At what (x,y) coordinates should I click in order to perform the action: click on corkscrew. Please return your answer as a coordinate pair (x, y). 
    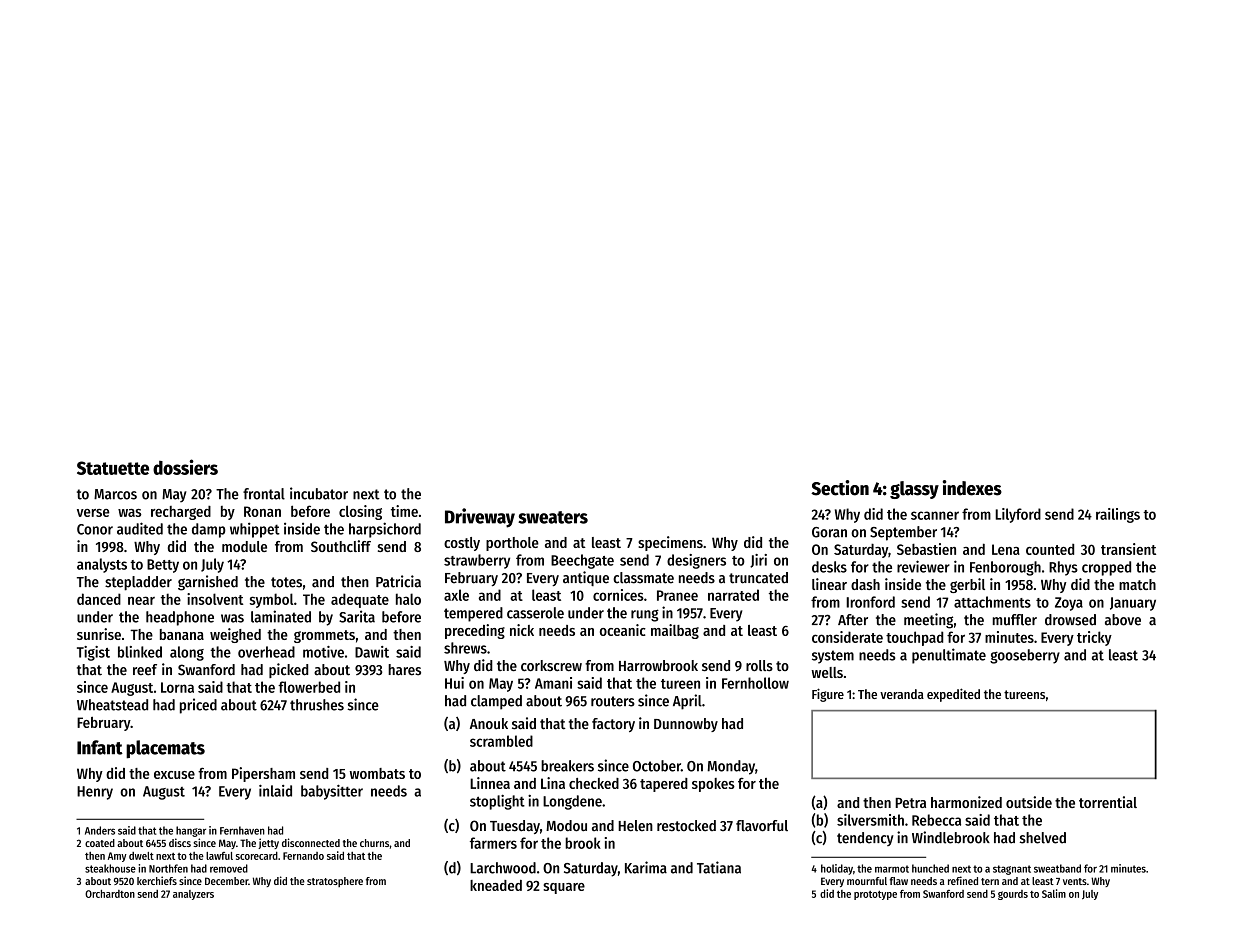
    Looking at the image, I should click on (551, 665).
